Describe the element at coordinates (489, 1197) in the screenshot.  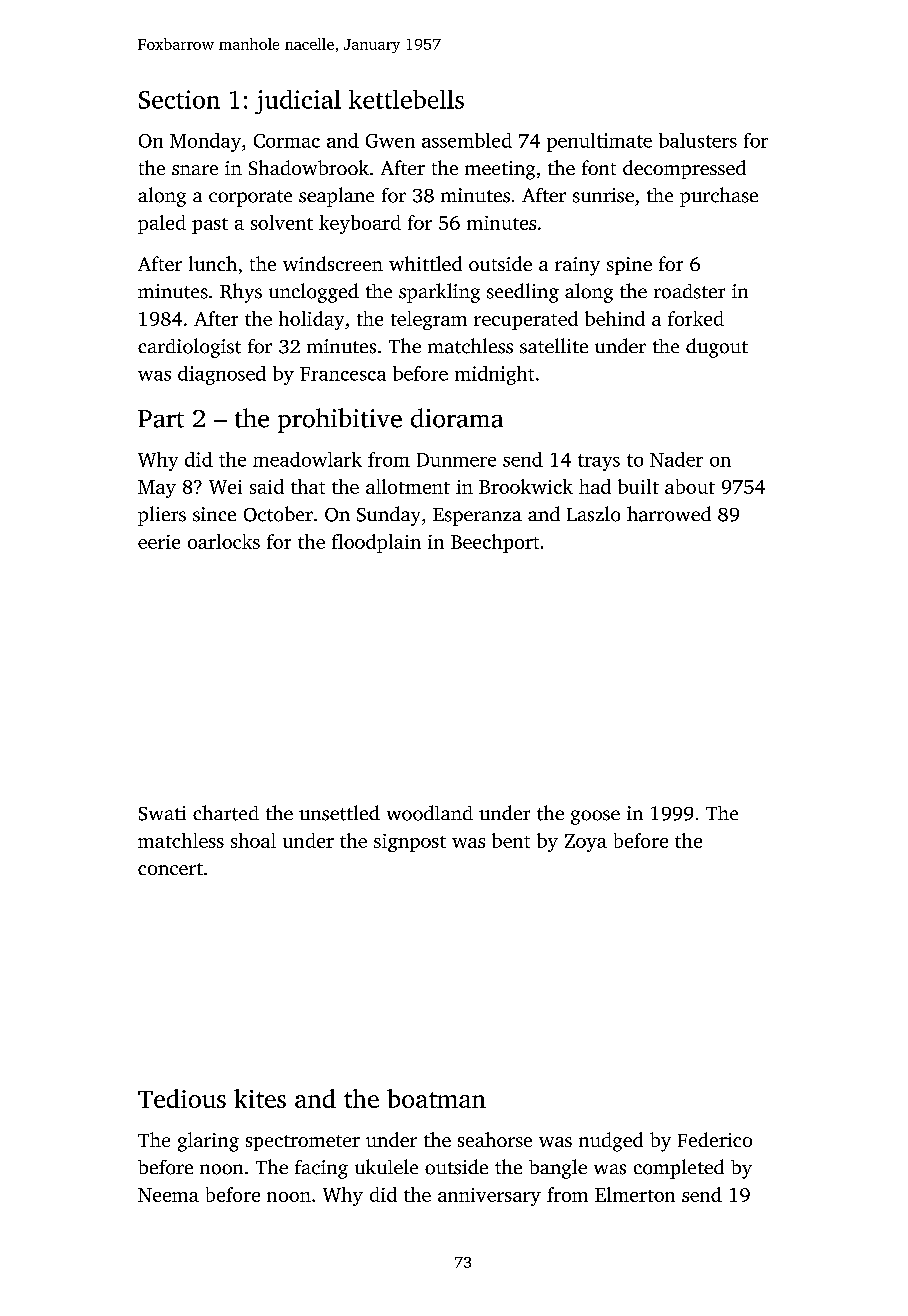
I see `anniversary` at that location.
